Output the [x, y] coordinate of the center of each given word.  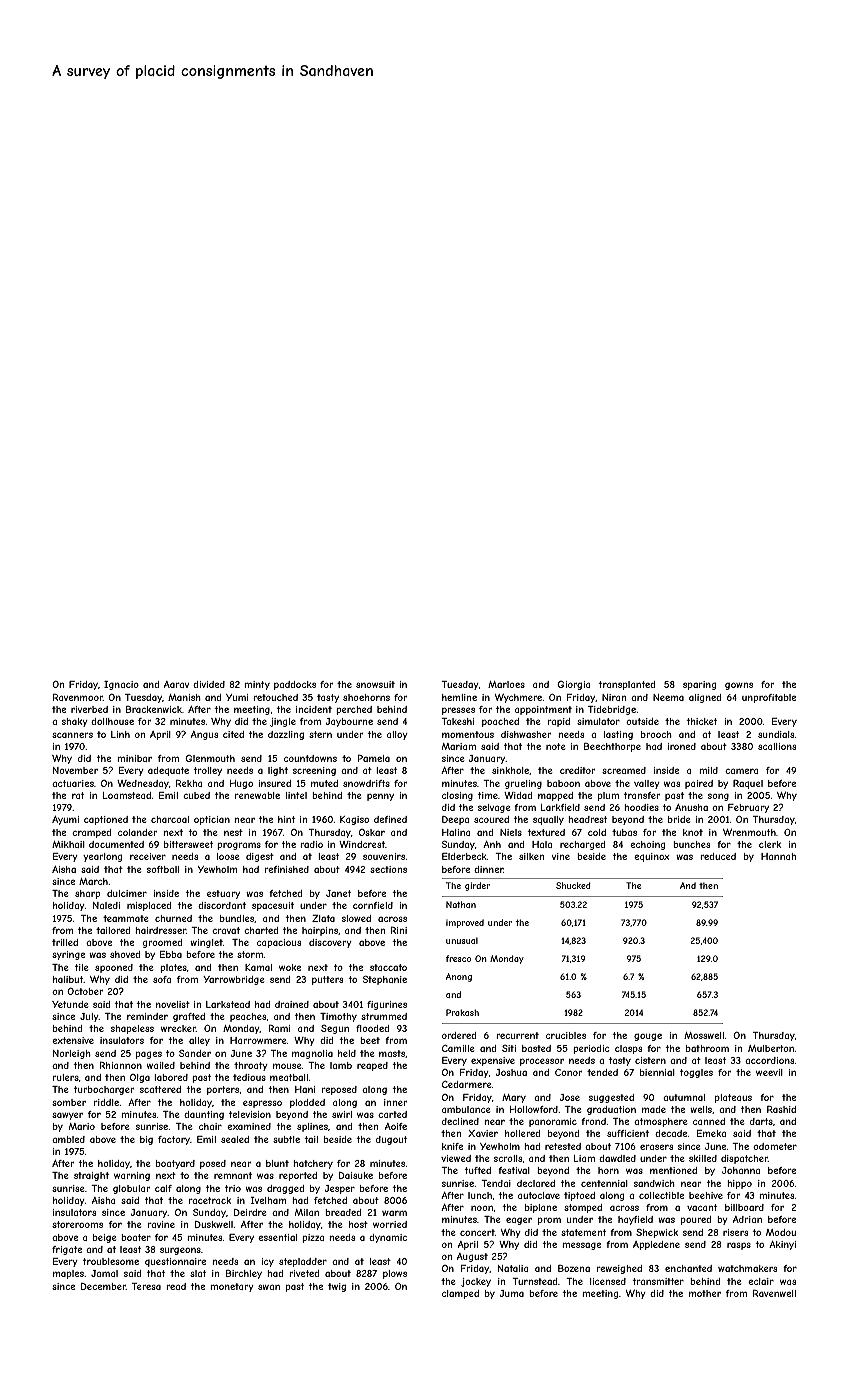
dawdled [617, 1158]
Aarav [176, 684]
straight [91, 1176]
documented [116, 844]
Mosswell [704, 1035]
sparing [699, 685]
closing [457, 796]
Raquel [748, 784]
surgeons [180, 1251]
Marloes [506, 684]
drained [292, 1004]
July [89, 1017]
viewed [456, 1158]
